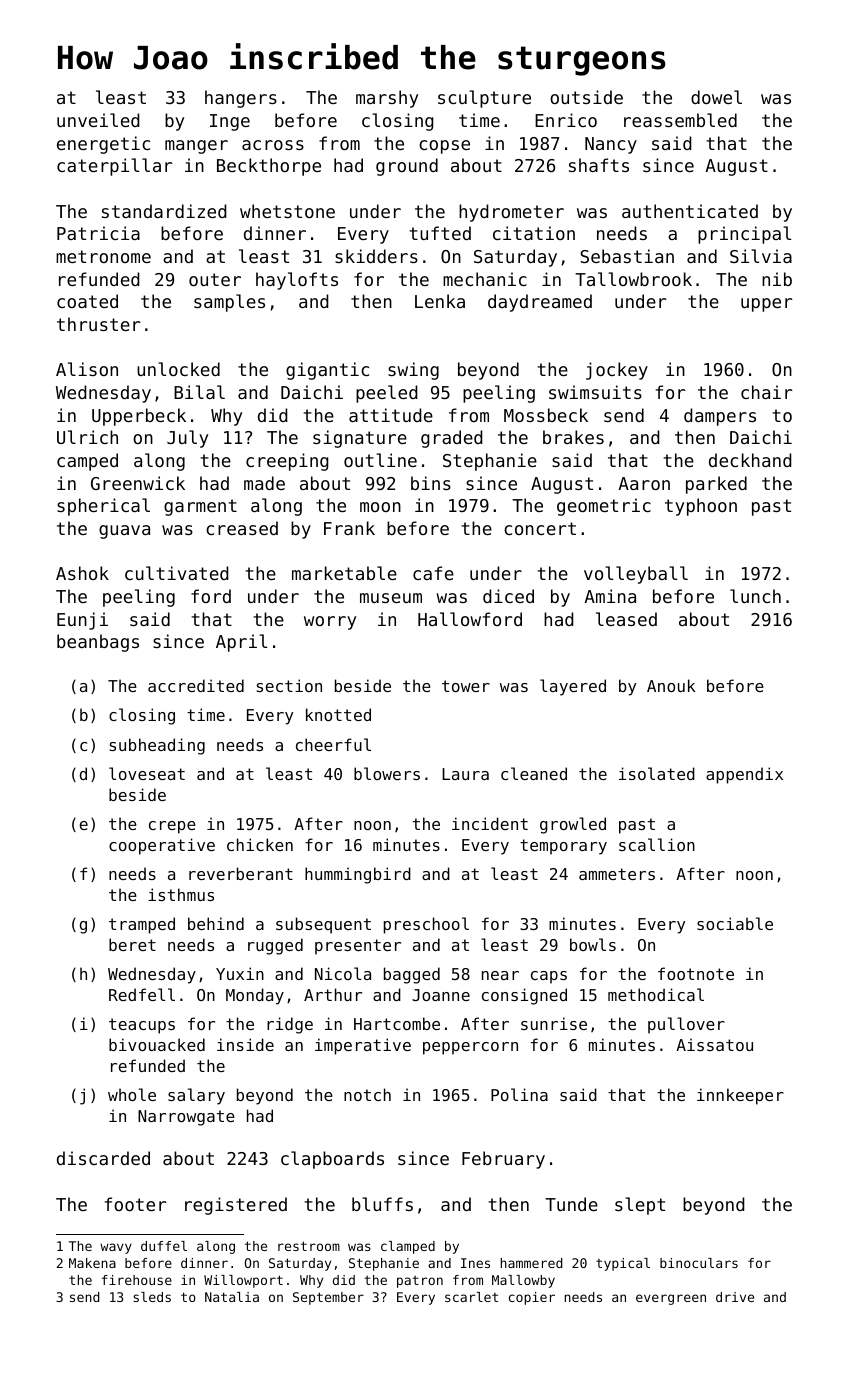  Describe the element at coordinates (593, 944) in the screenshot. I see `bowls` at that location.
